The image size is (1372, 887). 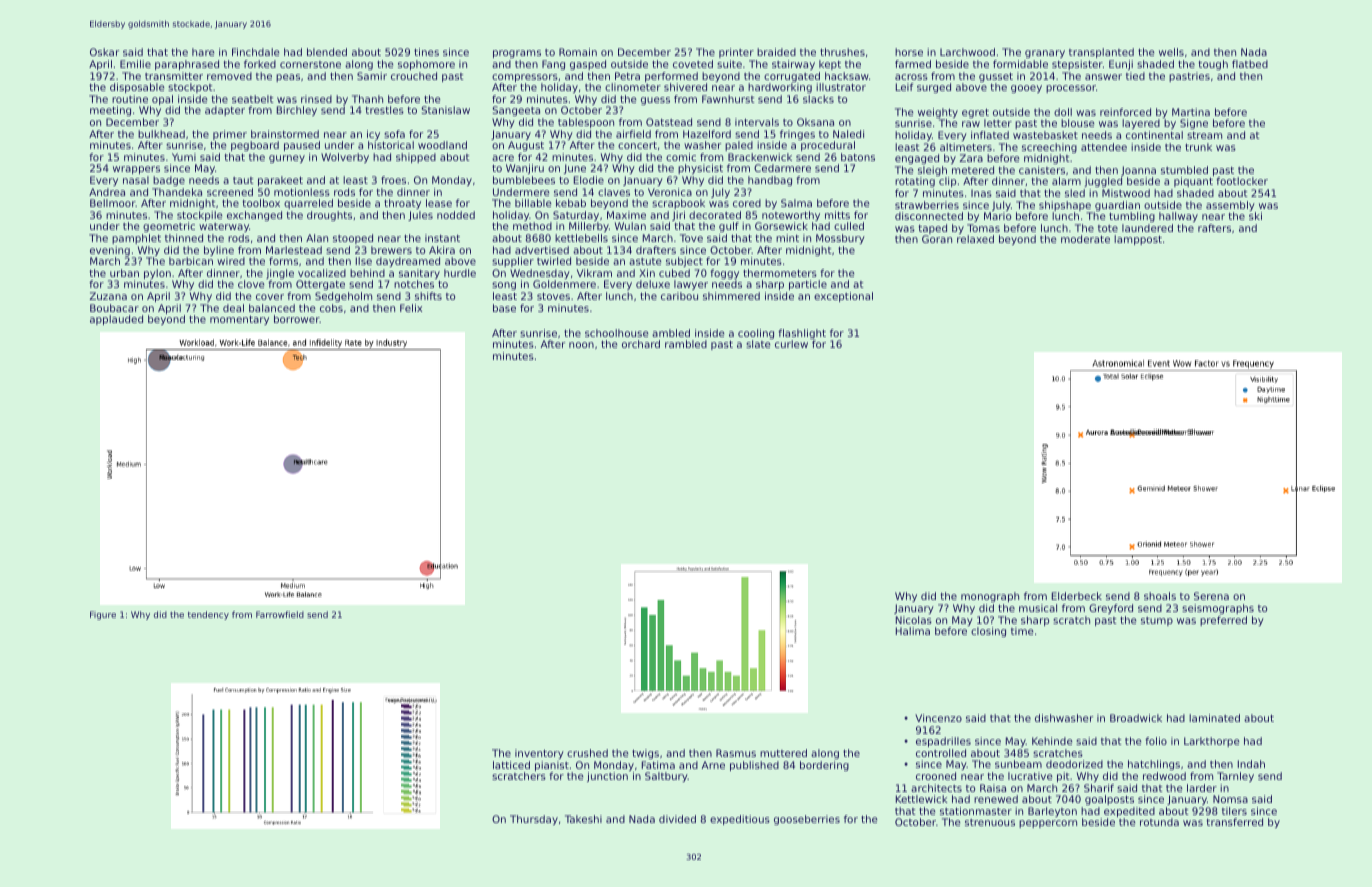 What do you see at coordinates (116, 320) in the page?
I see `applauded` at bounding box center [116, 320].
